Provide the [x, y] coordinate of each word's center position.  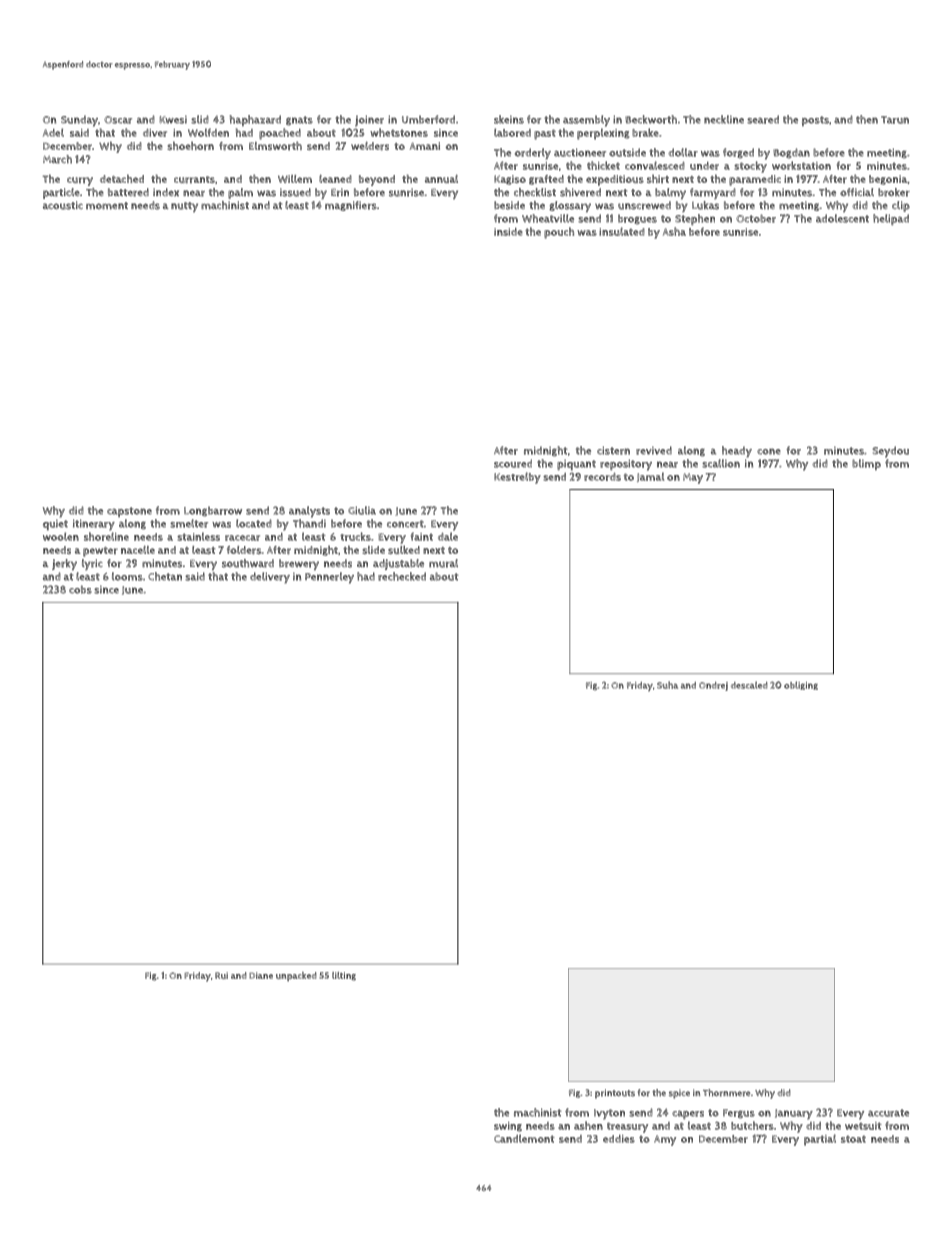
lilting [344, 976]
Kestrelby [517, 478]
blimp [866, 464]
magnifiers [351, 206]
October [756, 218]
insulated [622, 231]
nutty [184, 207]
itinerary [94, 525]
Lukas [705, 205]
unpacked [296, 977]
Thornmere [726, 1093]
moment [107, 206]
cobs [80, 589]
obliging [801, 685]
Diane [261, 975]
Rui [221, 975]
